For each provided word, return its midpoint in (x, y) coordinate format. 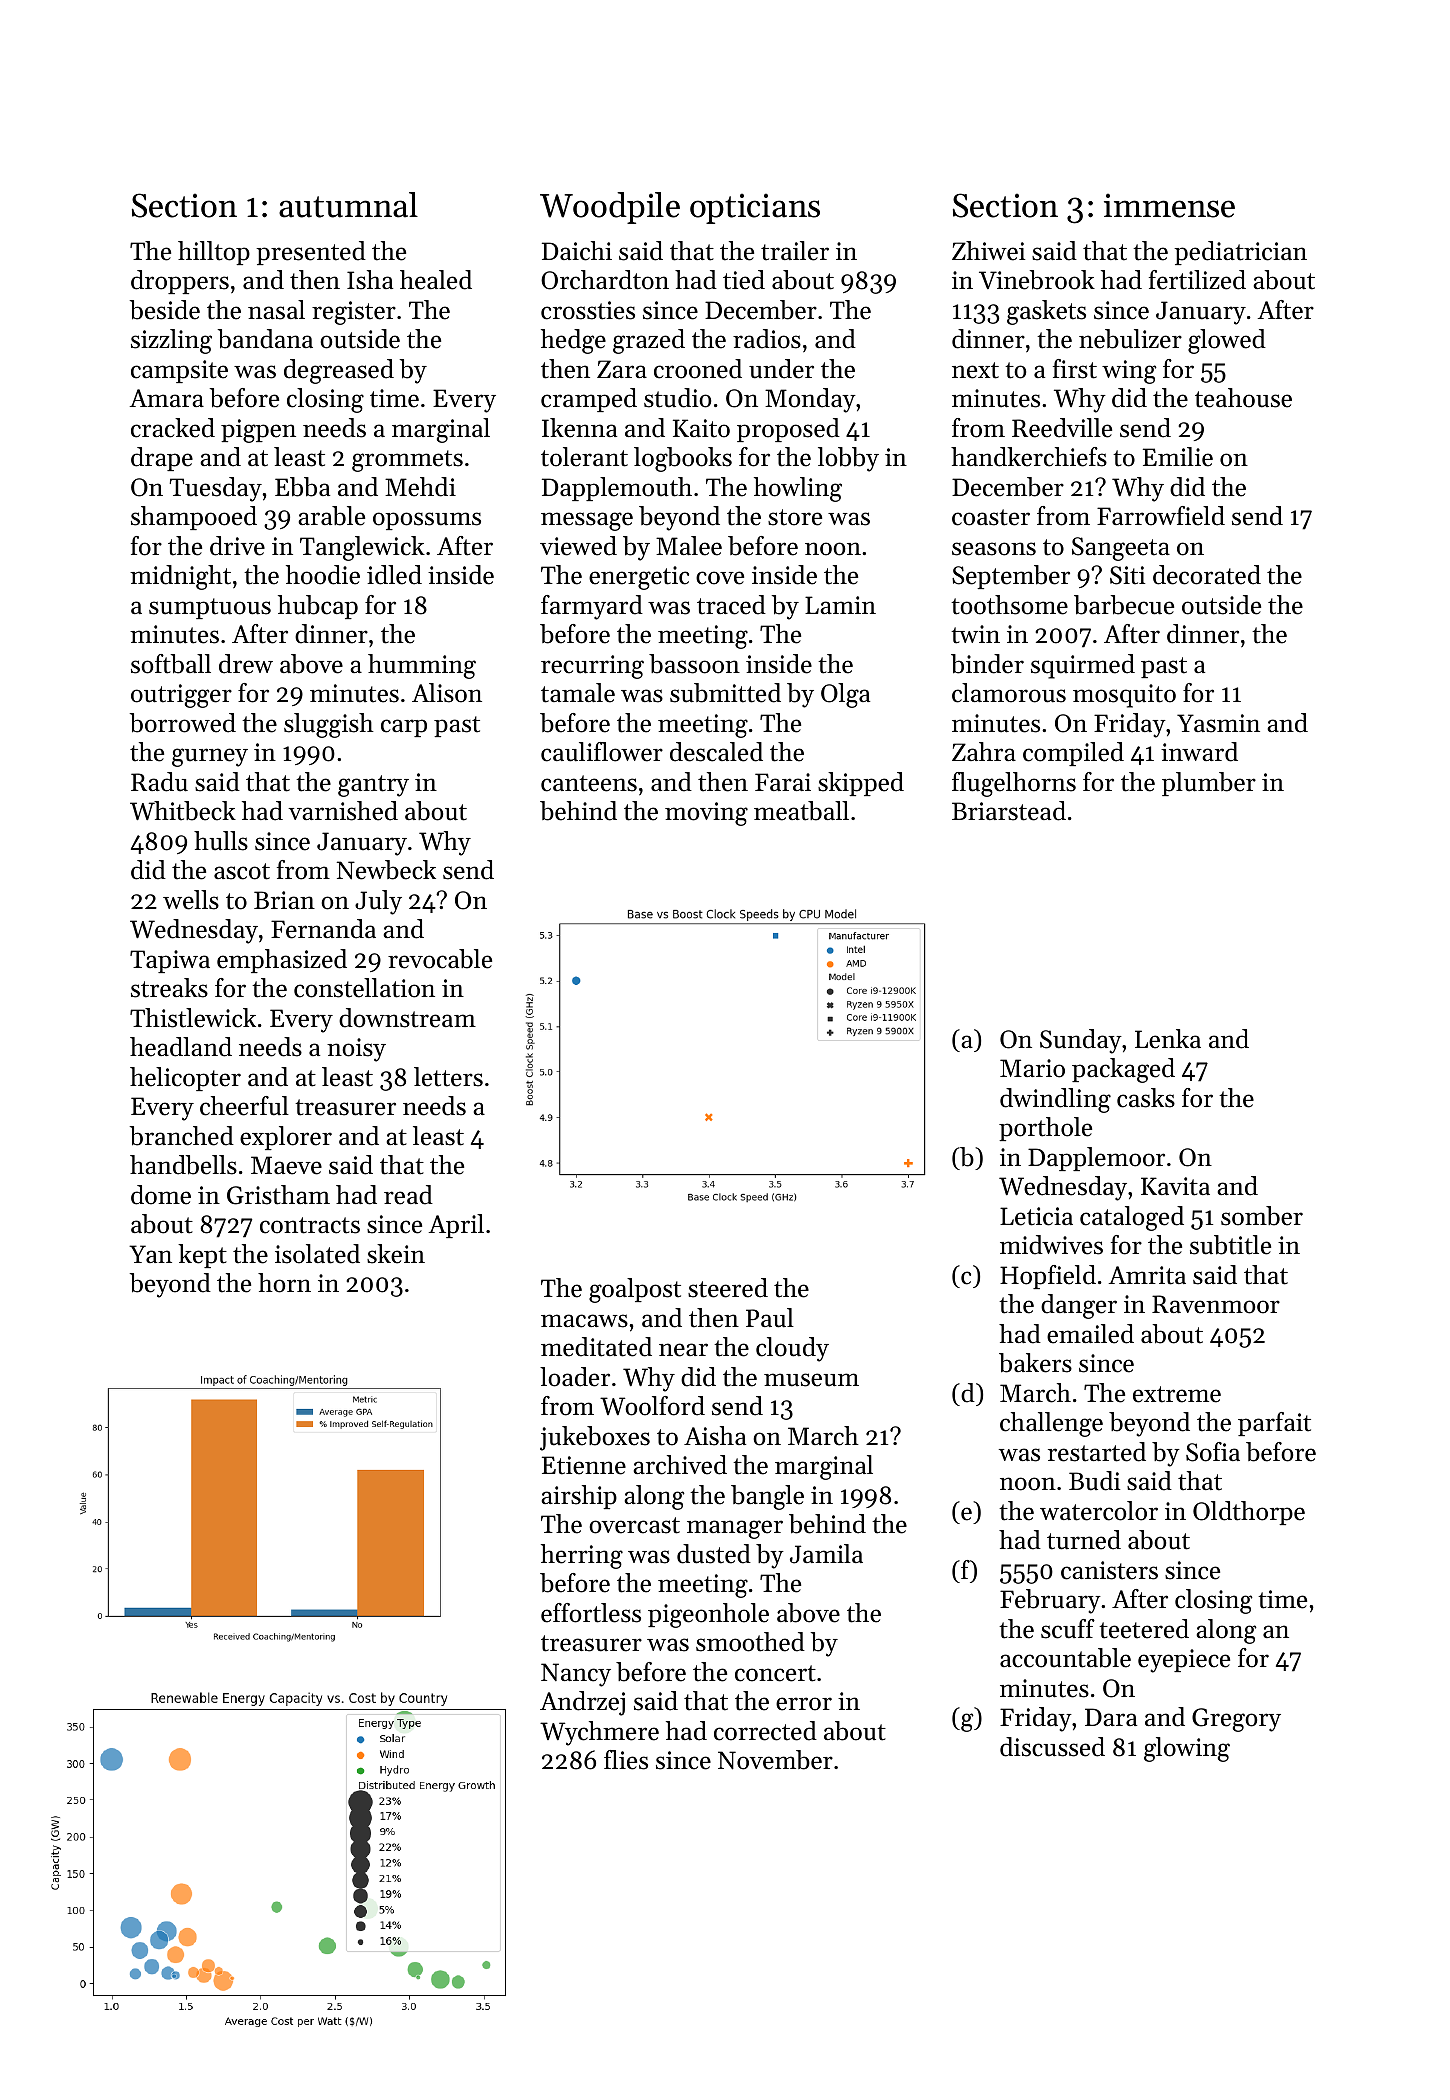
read (408, 1195)
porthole (1045, 1129)
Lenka (1168, 1039)
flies (626, 1760)
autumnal (348, 205)
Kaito (701, 428)
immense (1169, 205)
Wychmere (599, 1733)
